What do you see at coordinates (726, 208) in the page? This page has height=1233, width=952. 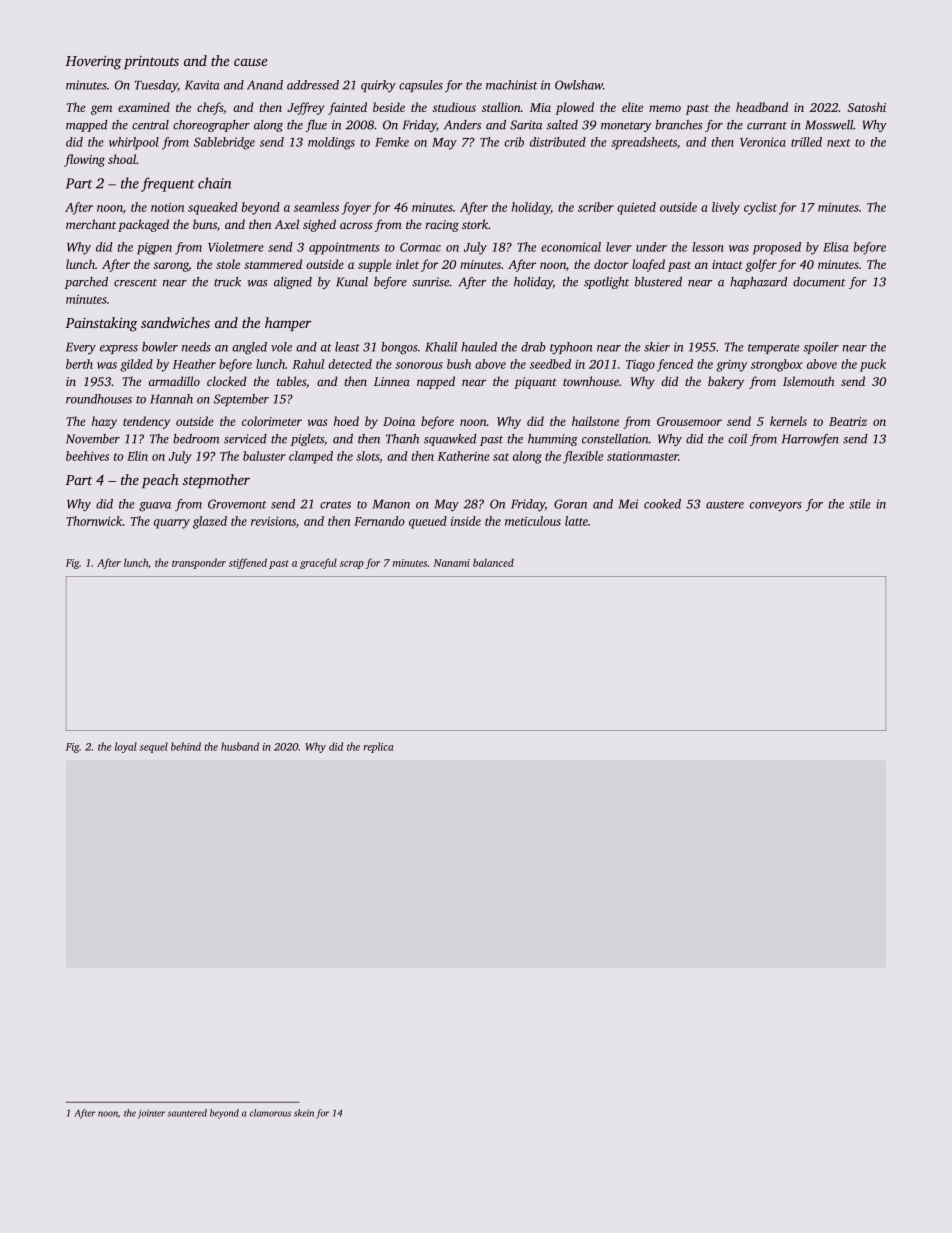 I see `lively` at bounding box center [726, 208].
